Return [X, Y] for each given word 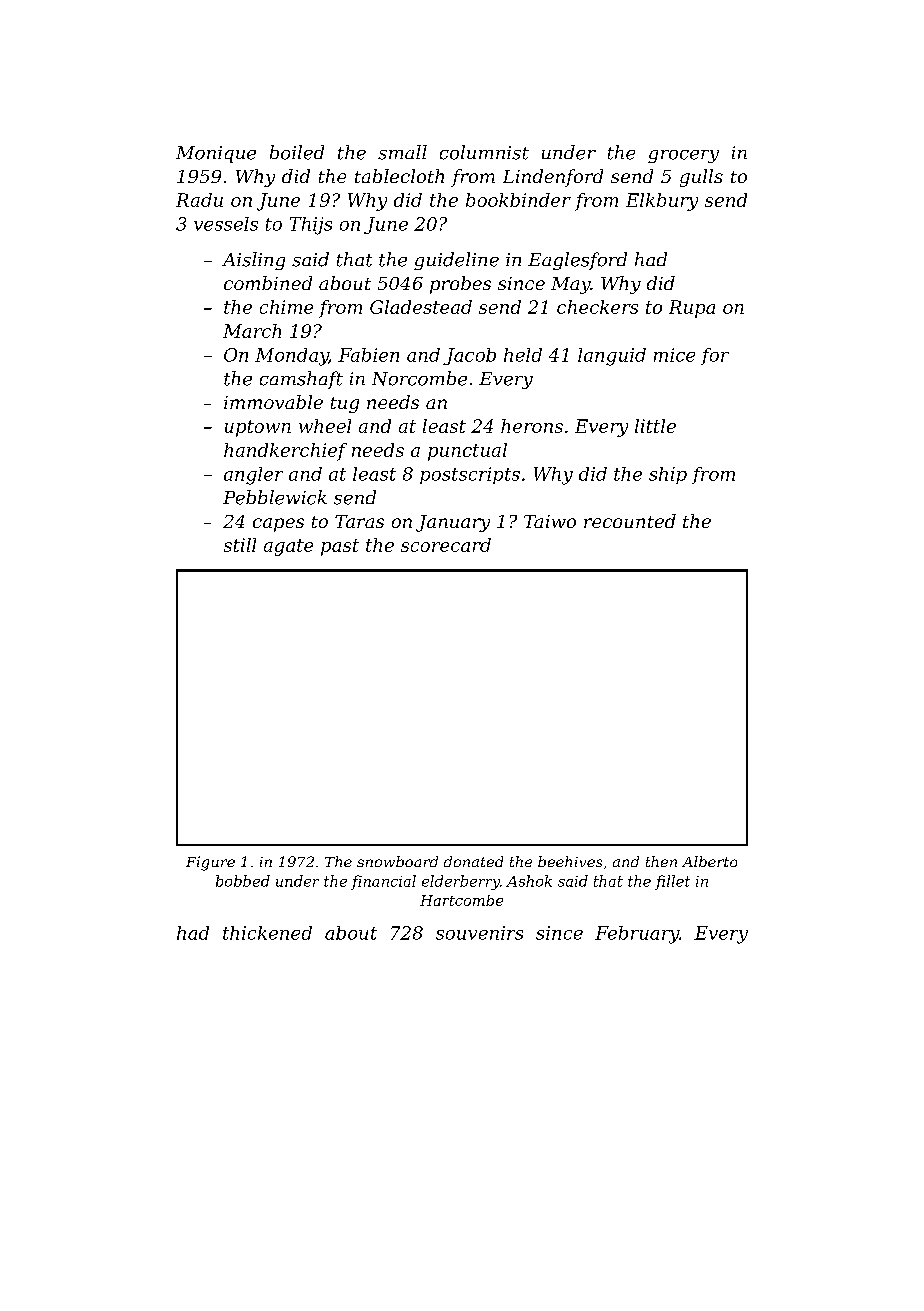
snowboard [397, 861]
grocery [683, 156]
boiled [297, 152]
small [402, 152]
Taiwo [550, 521]
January [453, 523]
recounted [630, 521]
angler [253, 476]
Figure [210, 863]
